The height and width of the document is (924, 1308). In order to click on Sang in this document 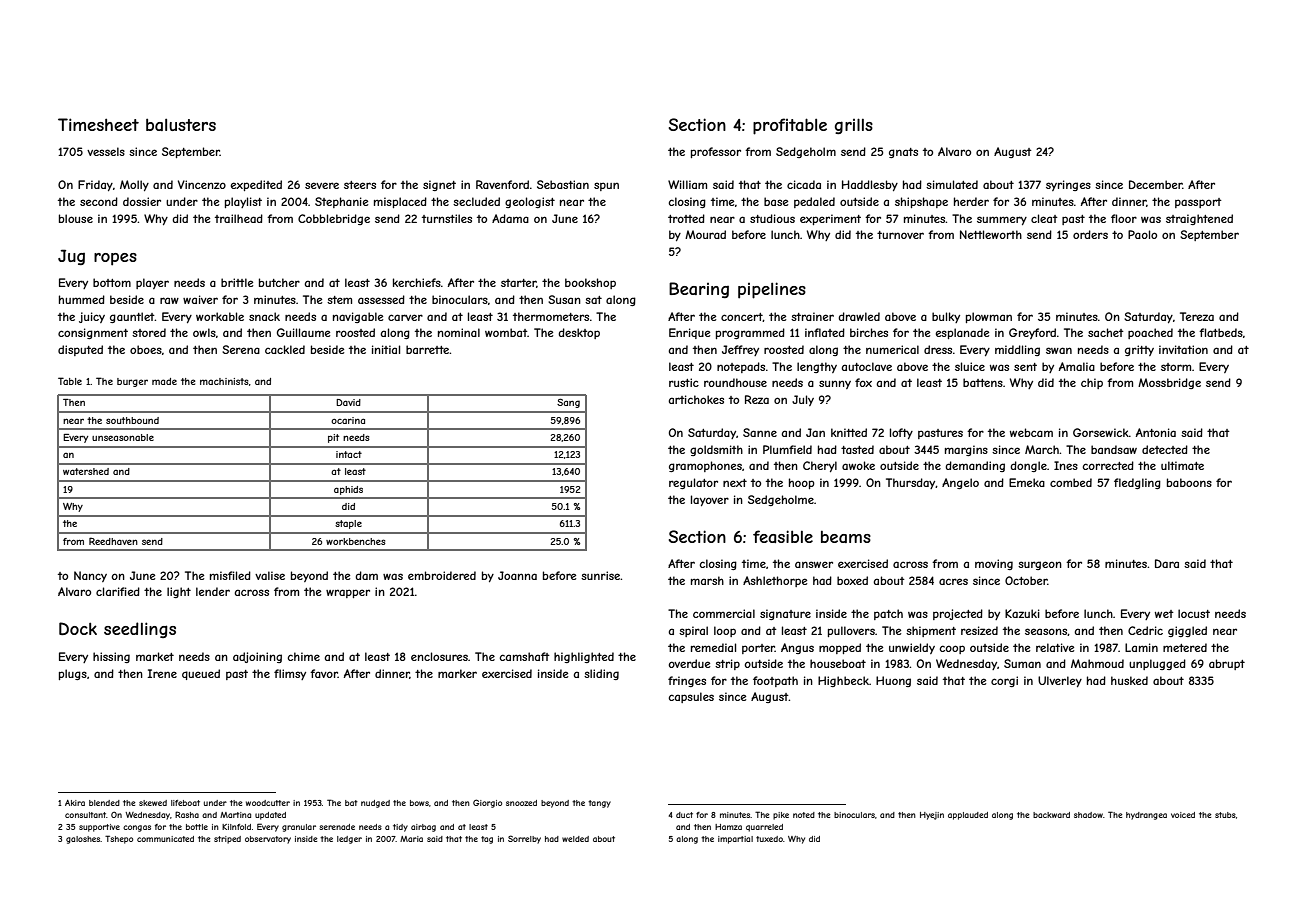, I will do `click(568, 403)`.
